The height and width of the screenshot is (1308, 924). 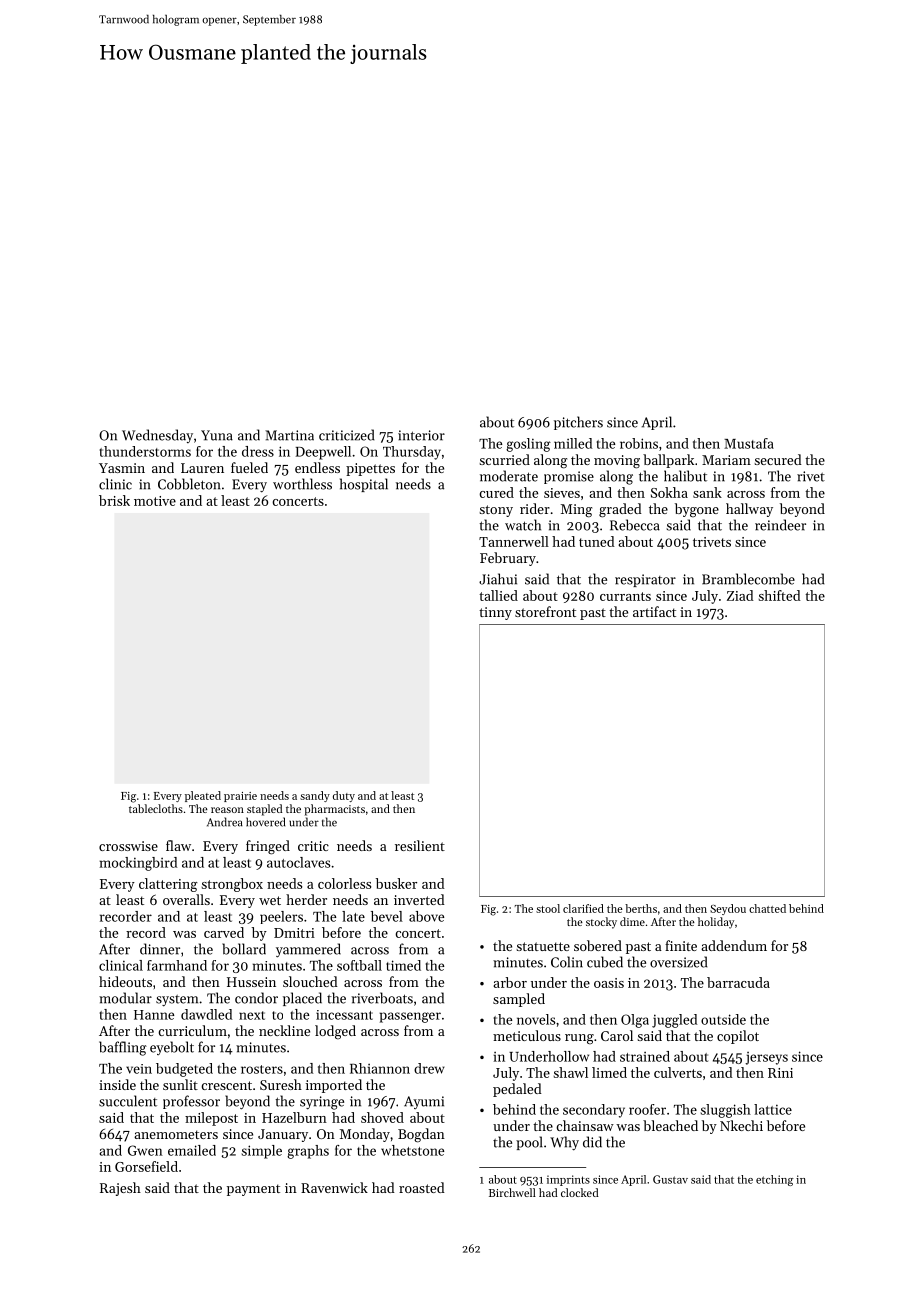 What do you see at coordinates (155, 501) in the screenshot?
I see `motive` at bounding box center [155, 501].
